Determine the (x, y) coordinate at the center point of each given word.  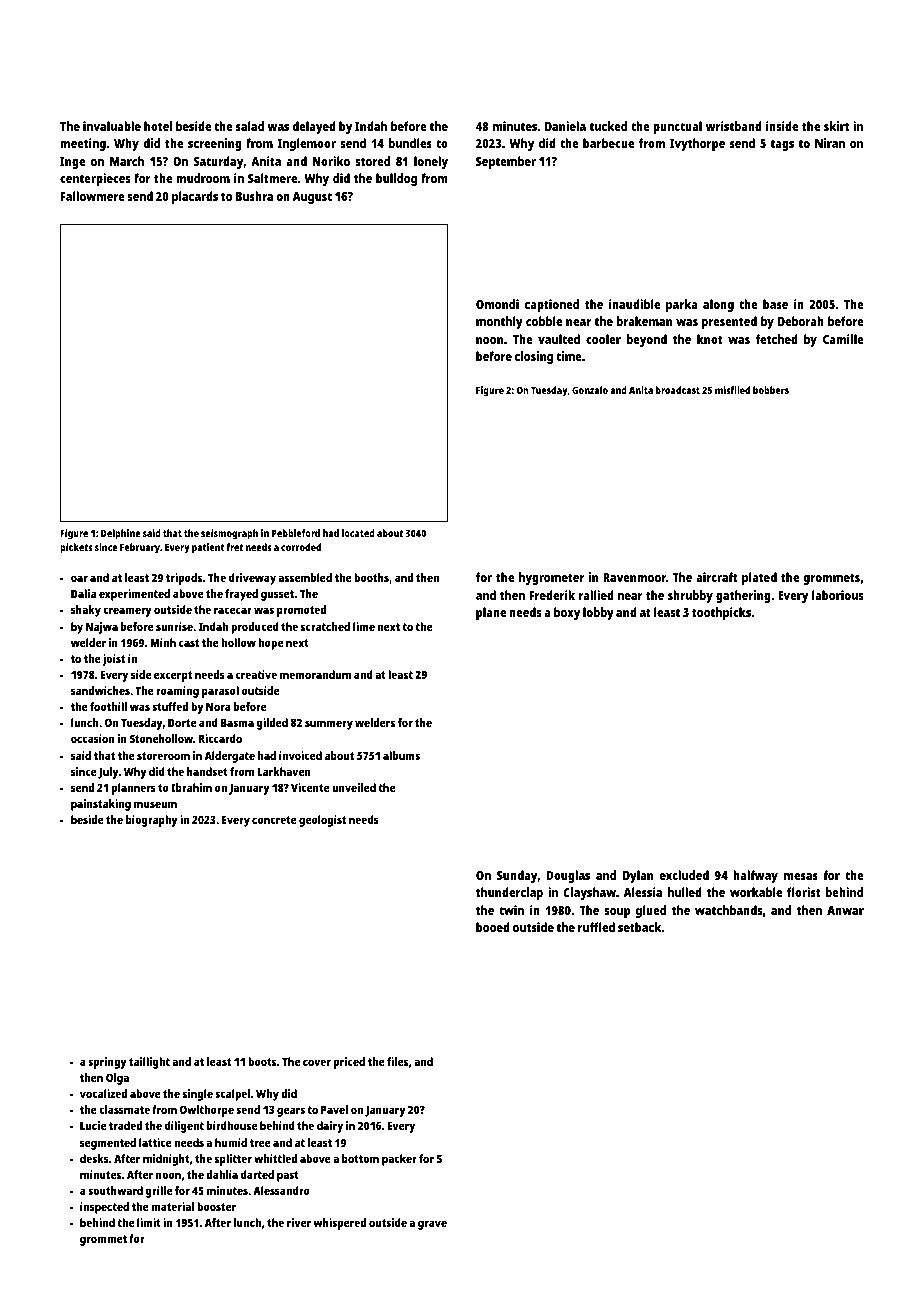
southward (115, 1190)
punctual (677, 127)
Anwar (845, 910)
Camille (843, 339)
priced (349, 1063)
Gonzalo (590, 390)
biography (152, 821)
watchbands (728, 910)
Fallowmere (93, 196)
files (397, 1061)
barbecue (608, 143)
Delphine (120, 534)
